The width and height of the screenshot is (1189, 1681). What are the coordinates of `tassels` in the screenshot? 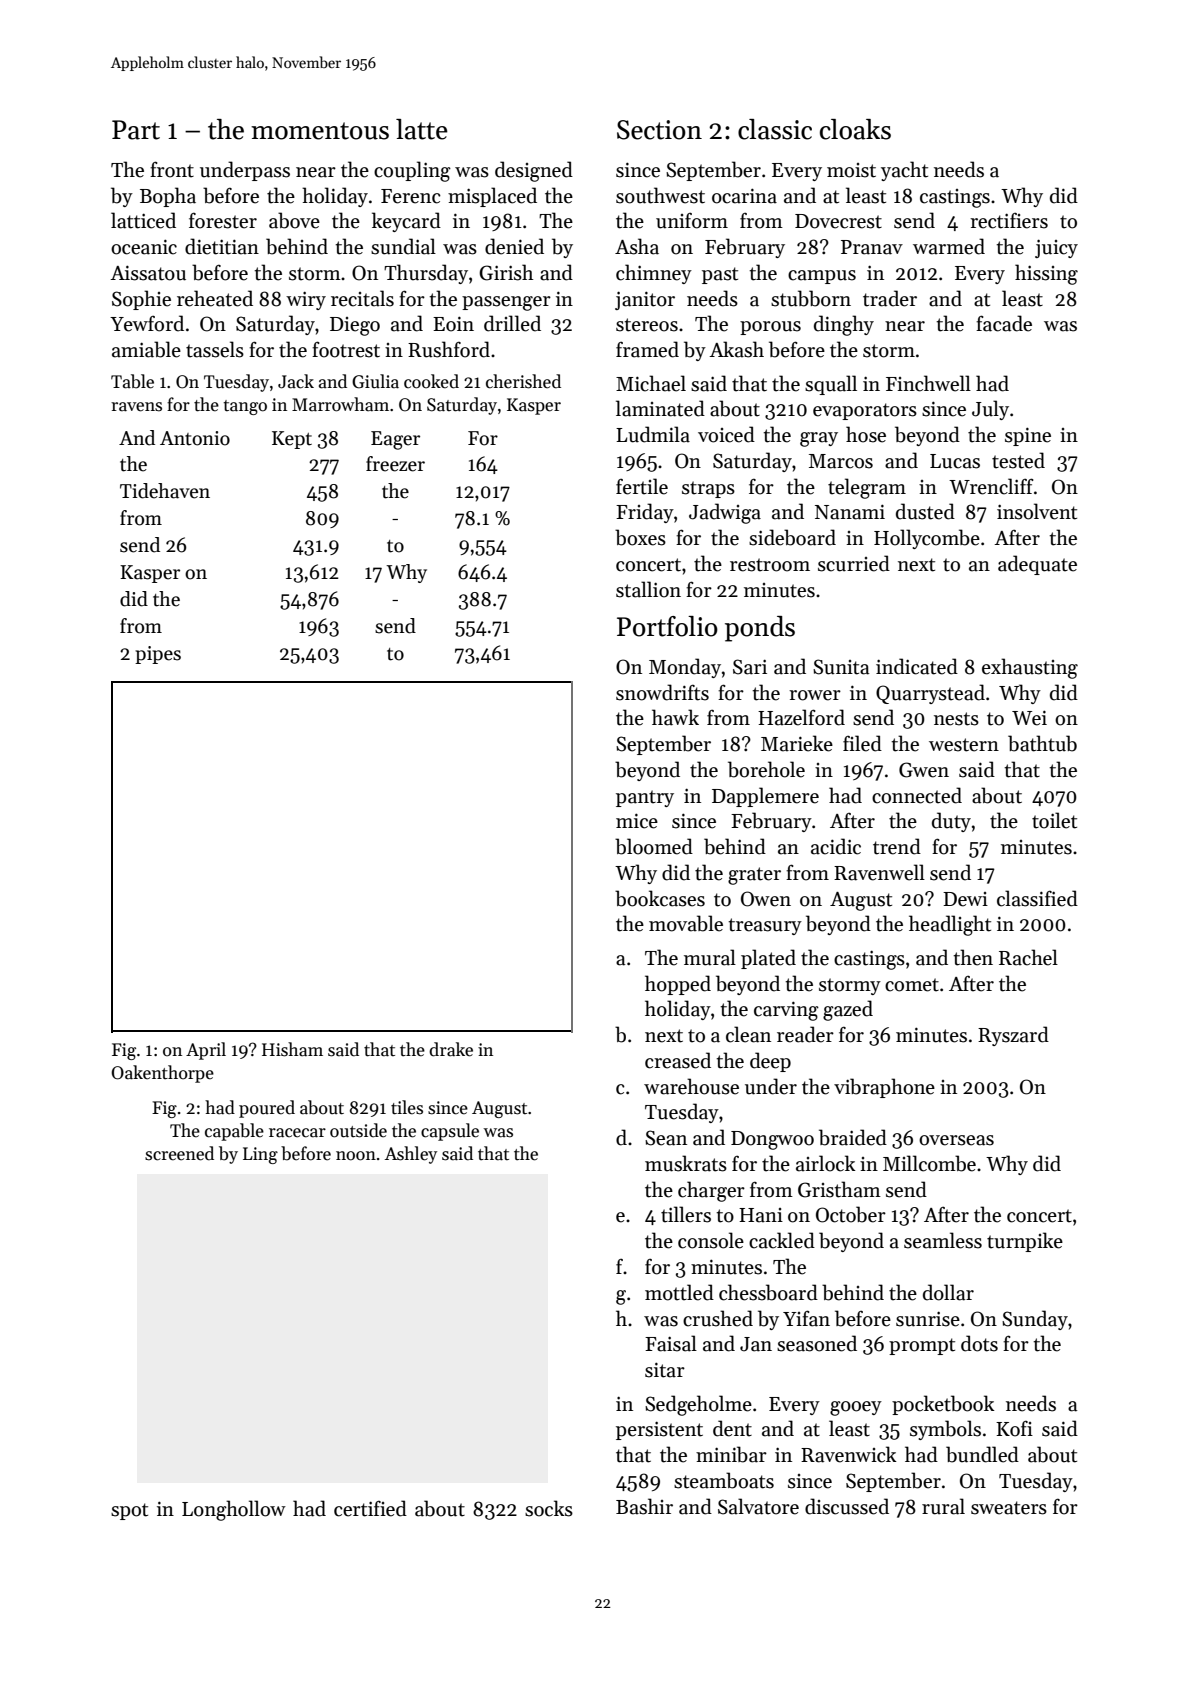 It's located at (215, 349).
